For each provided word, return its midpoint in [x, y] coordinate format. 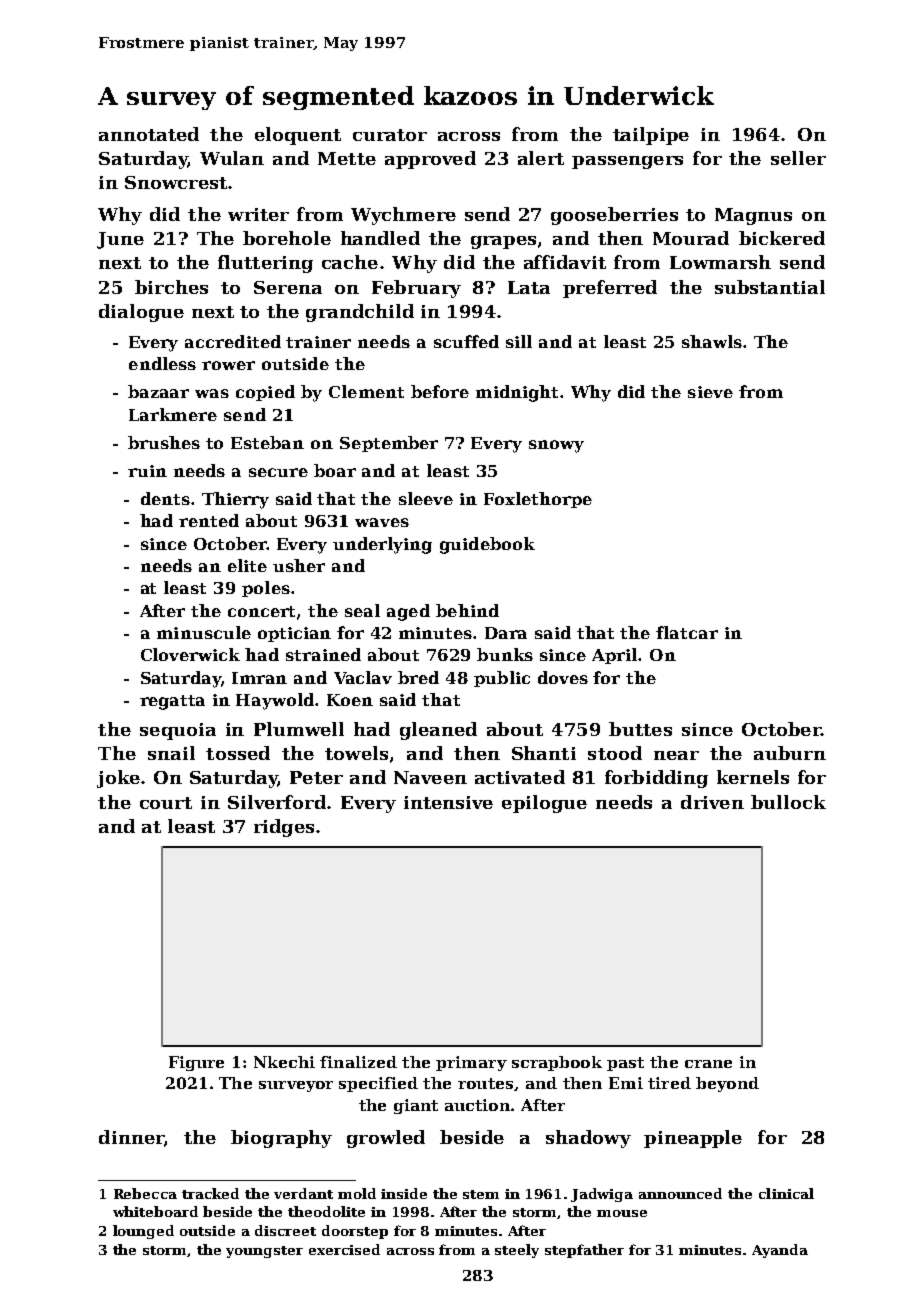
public [502, 679]
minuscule [204, 632]
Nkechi [284, 1062]
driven [712, 802]
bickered [782, 238]
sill [519, 341]
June [120, 240]
